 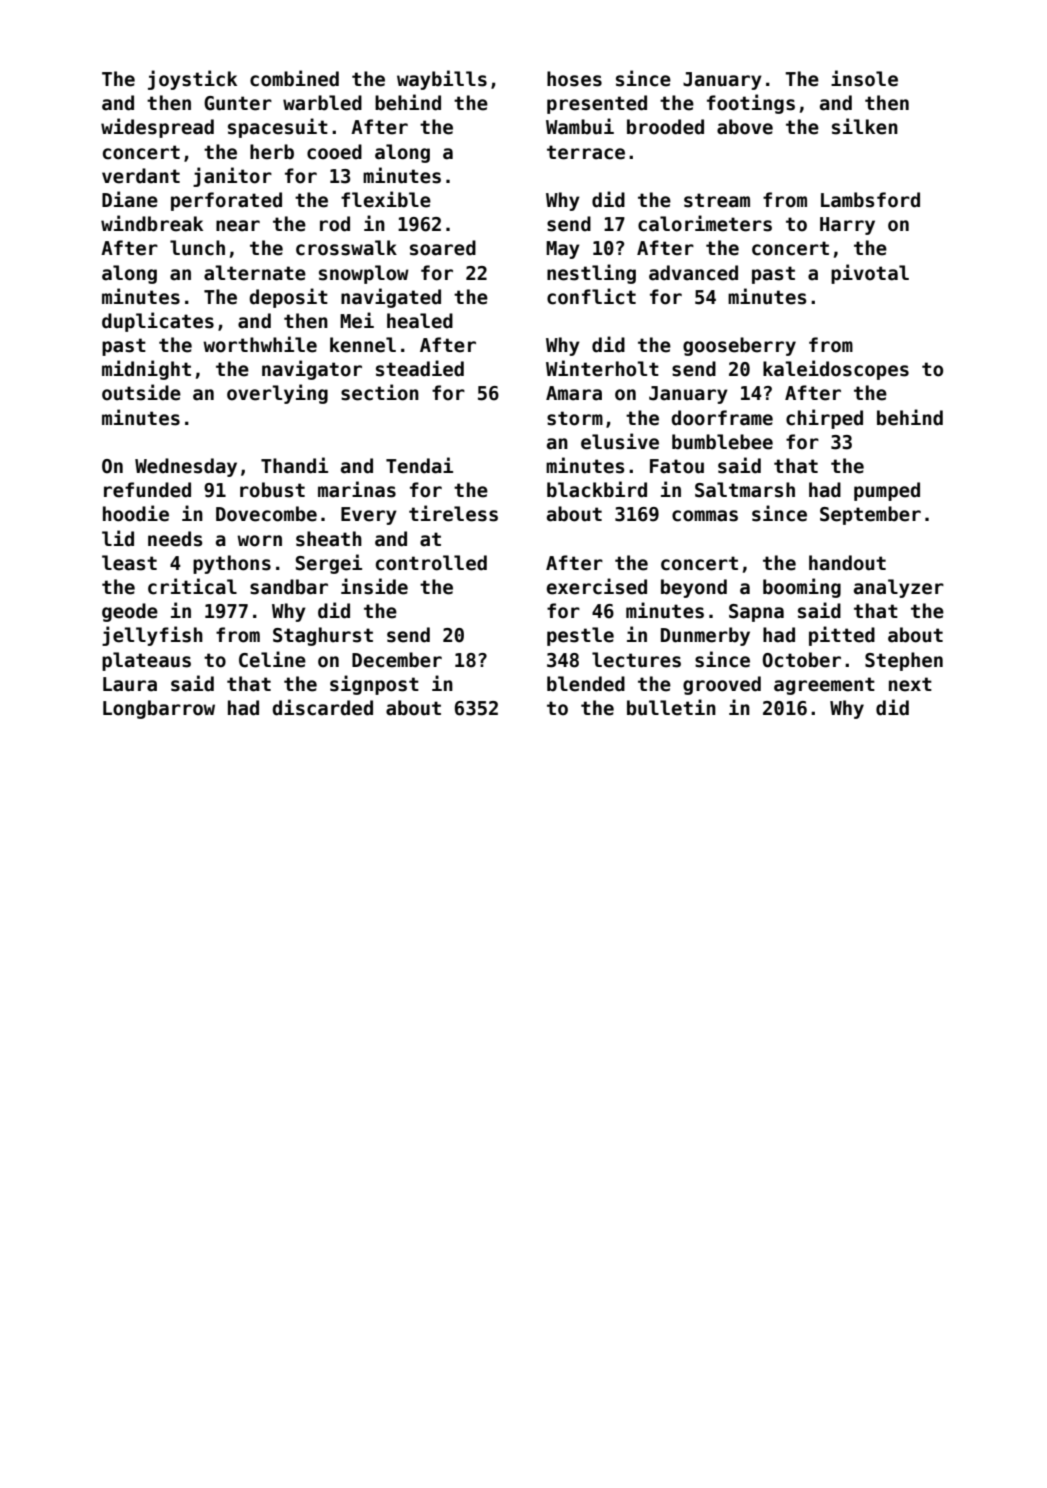 I want to click on Longbarrow, so click(x=159, y=709).
